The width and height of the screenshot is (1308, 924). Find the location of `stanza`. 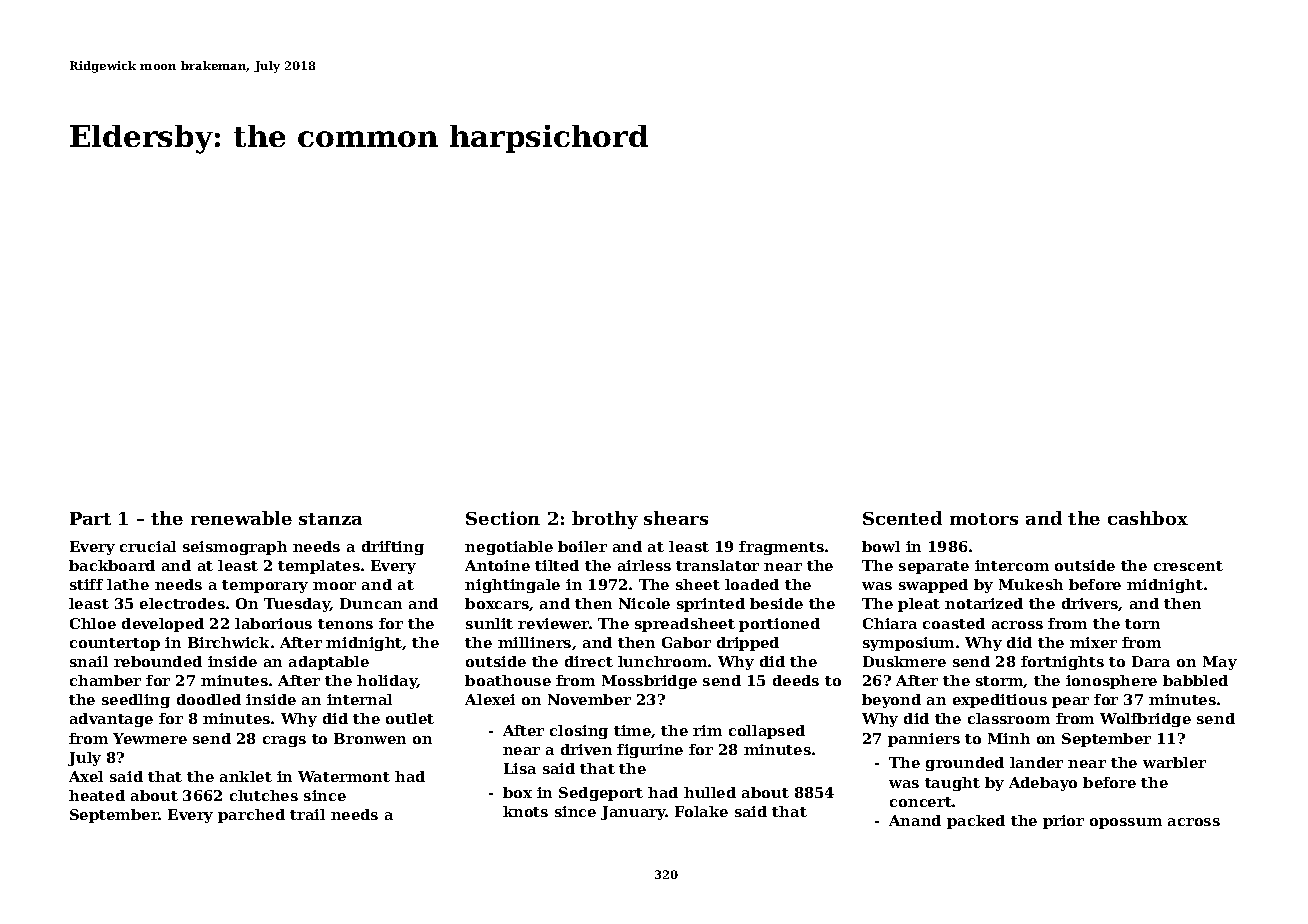

stanza is located at coordinates (330, 519).
